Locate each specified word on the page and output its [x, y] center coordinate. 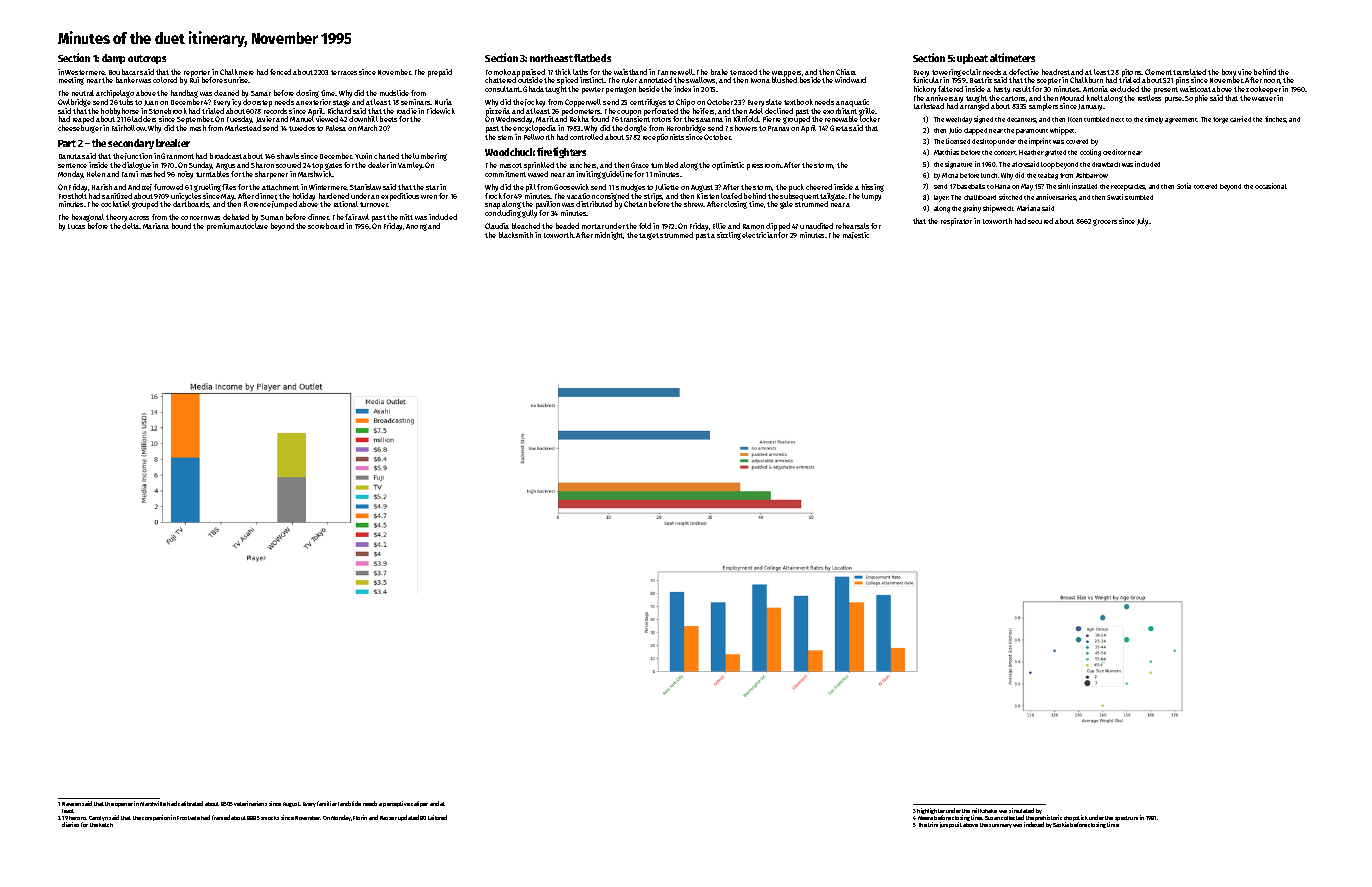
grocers [1105, 222]
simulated [1021, 810]
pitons [1132, 73]
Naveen [71, 804]
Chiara [846, 72]
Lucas [76, 226]
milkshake [984, 810]
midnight [609, 236]
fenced [280, 72]
